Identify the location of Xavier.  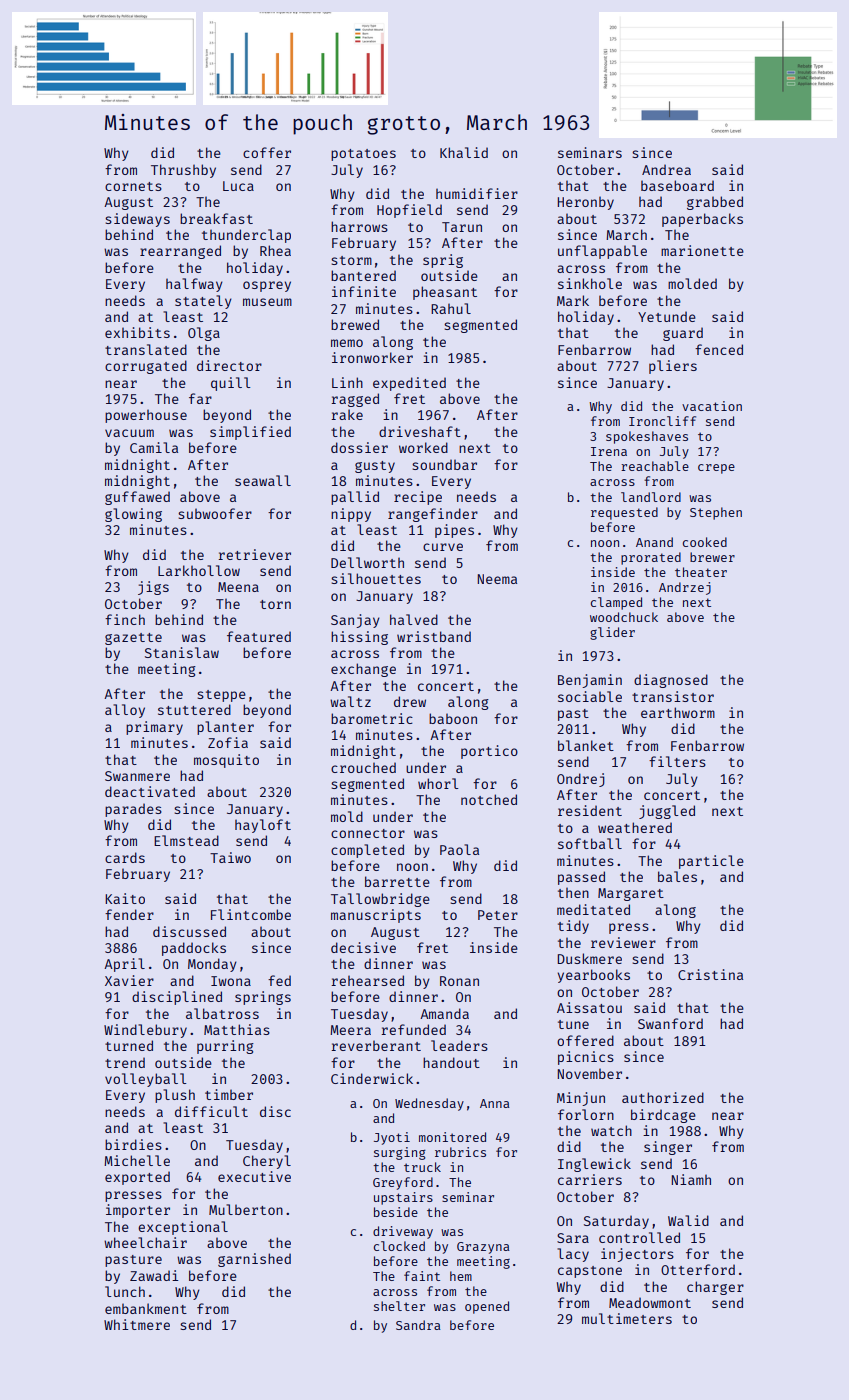
(129, 980).
